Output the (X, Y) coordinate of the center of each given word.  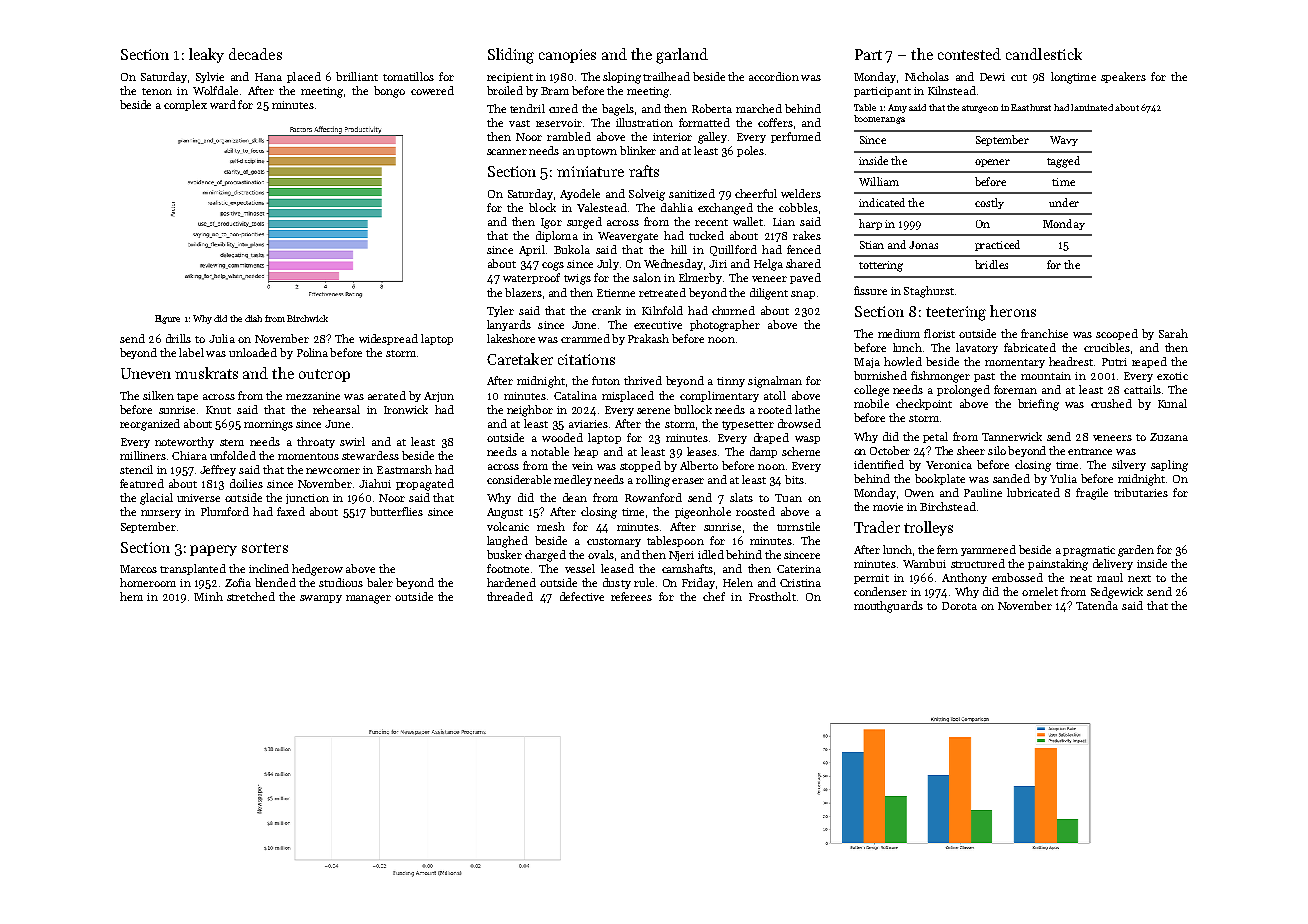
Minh (208, 596)
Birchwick (307, 318)
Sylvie (210, 77)
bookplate (940, 479)
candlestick (1044, 54)
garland (682, 56)
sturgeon (980, 109)
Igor (551, 223)
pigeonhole (703, 513)
